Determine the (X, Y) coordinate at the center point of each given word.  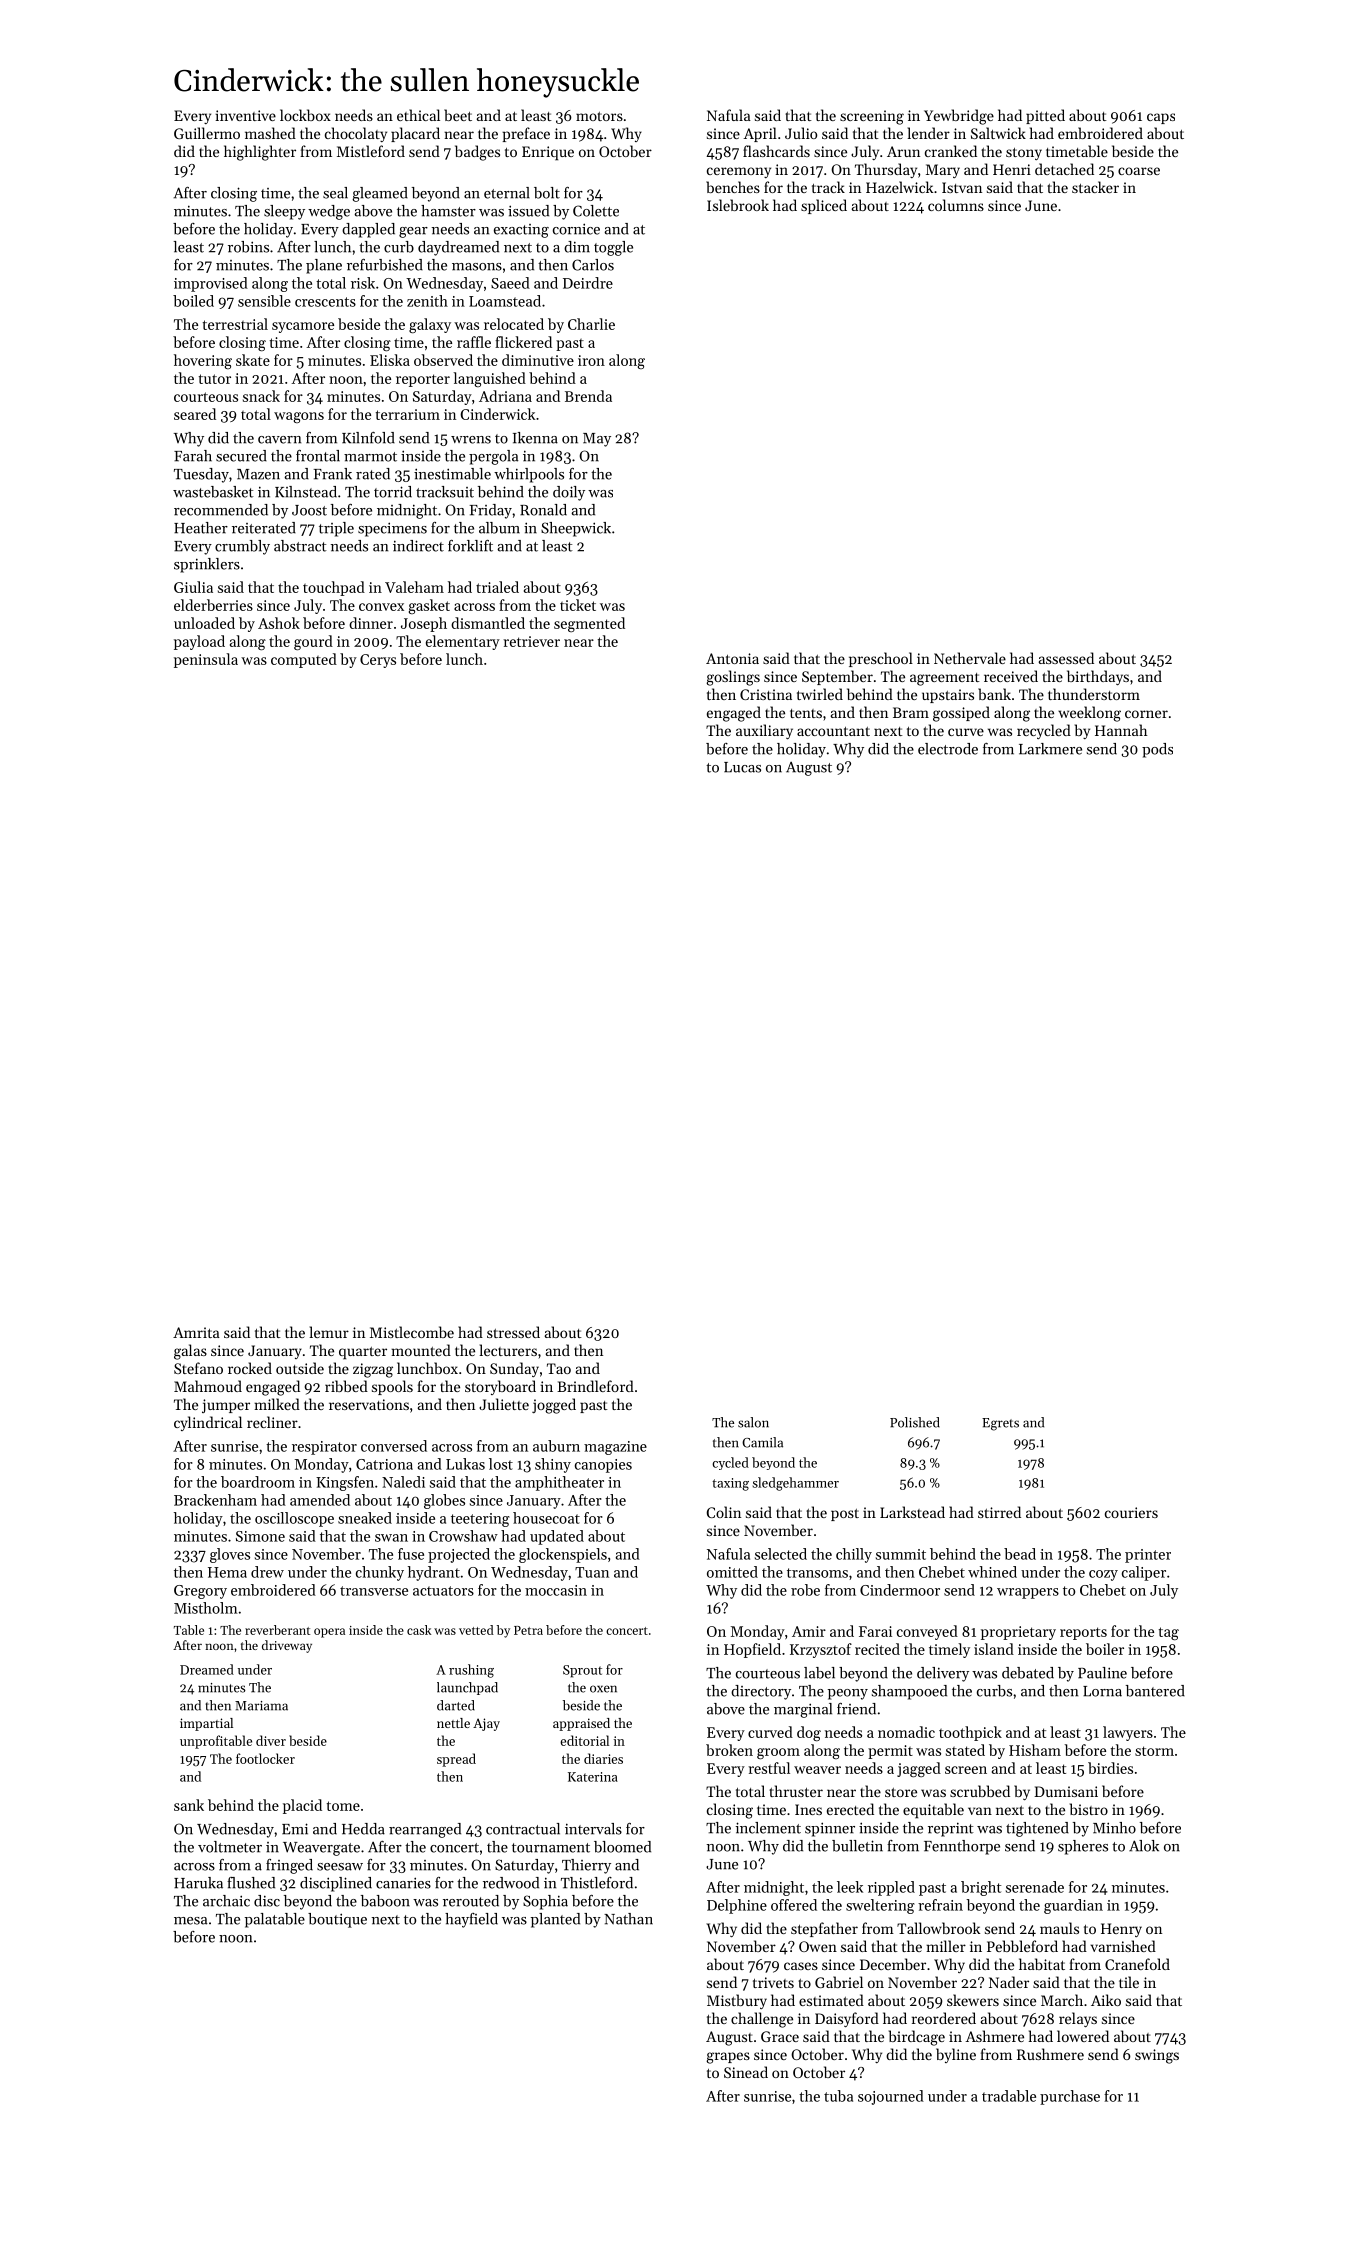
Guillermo (207, 133)
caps (1161, 118)
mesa (190, 1921)
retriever (532, 641)
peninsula (206, 660)
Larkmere (1050, 749)
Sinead (746, 2072)
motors (599, 116)
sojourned (891, 2097)
